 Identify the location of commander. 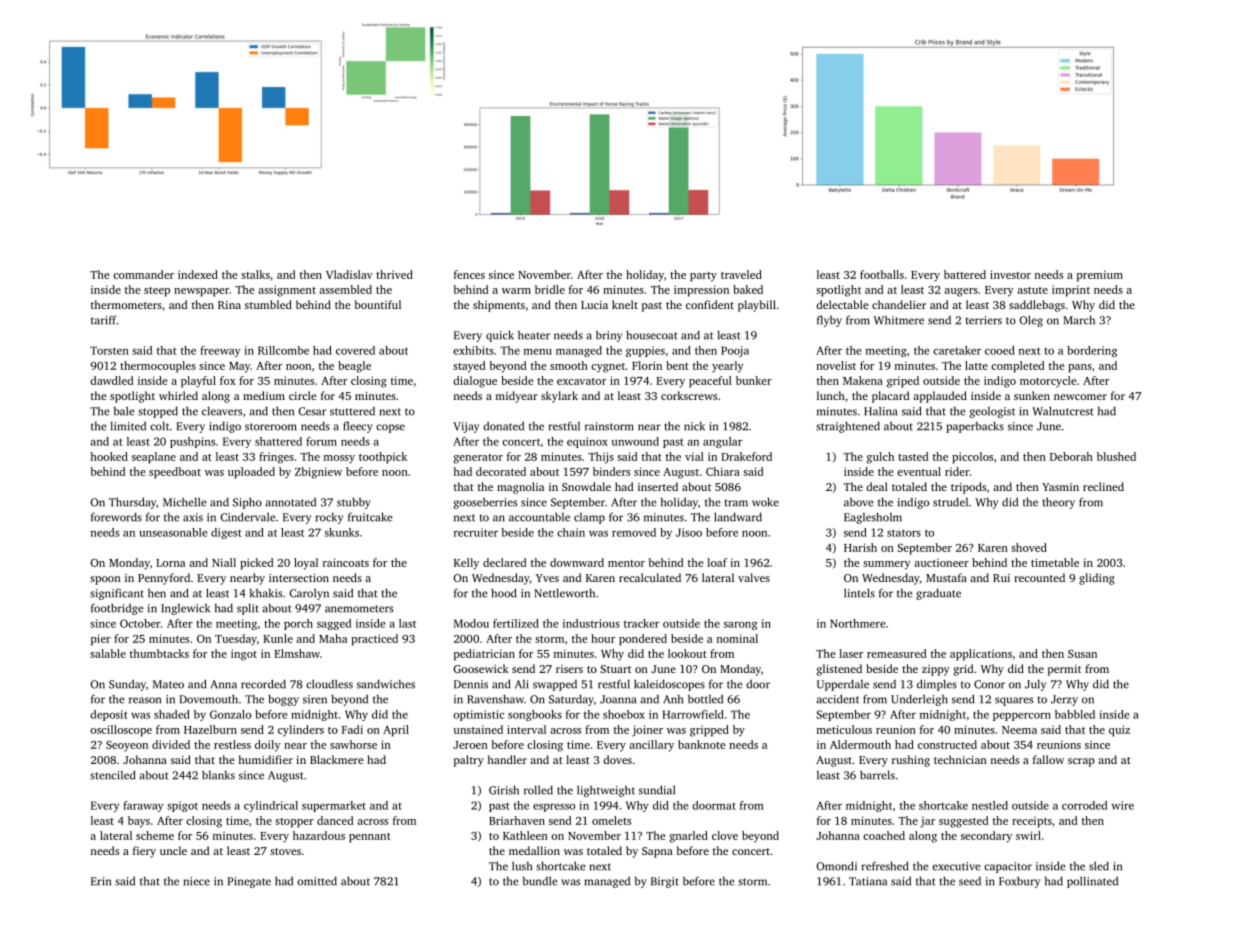
(143, 274).
